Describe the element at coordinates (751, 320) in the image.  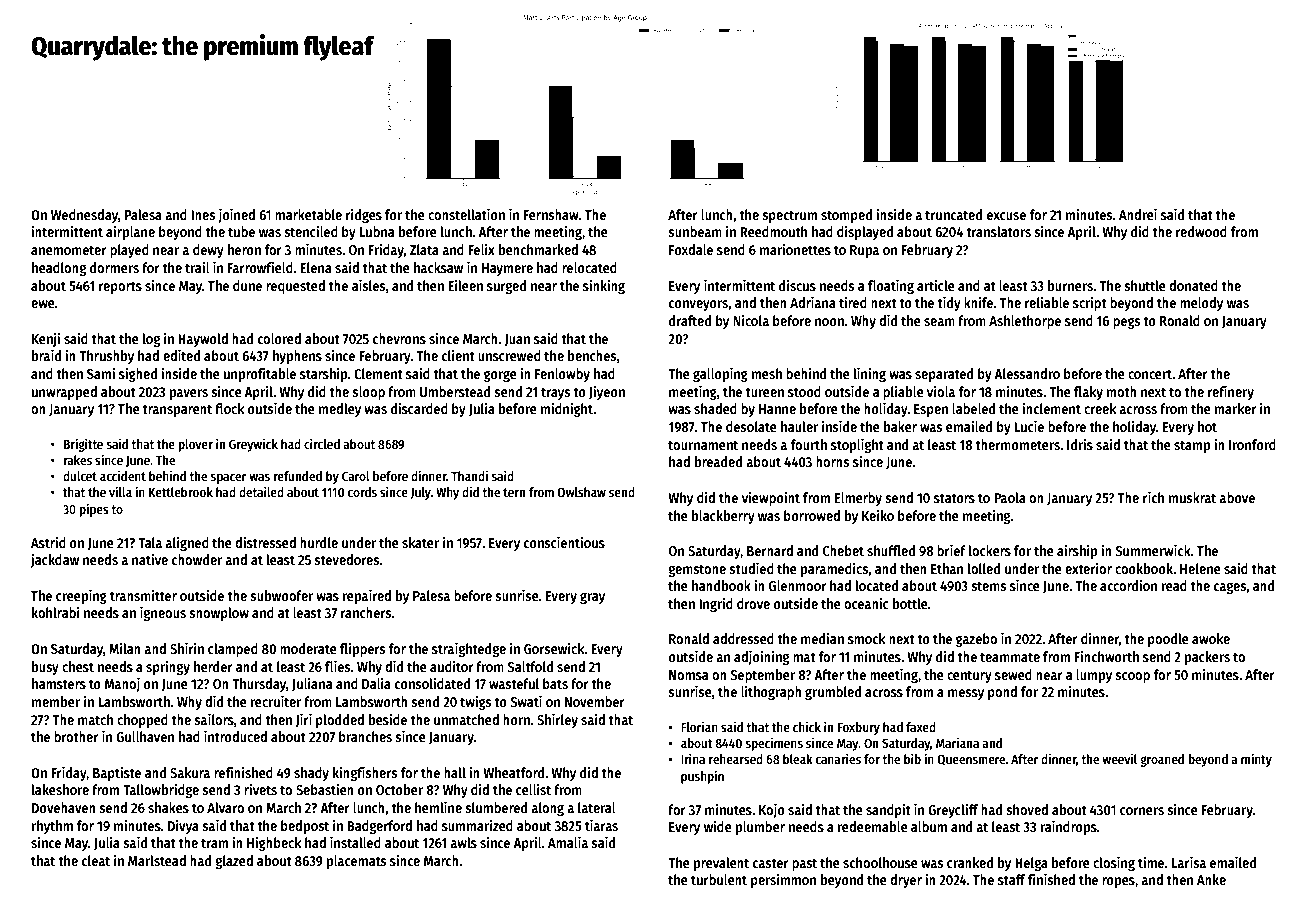
I see `Nicola` at that location.
